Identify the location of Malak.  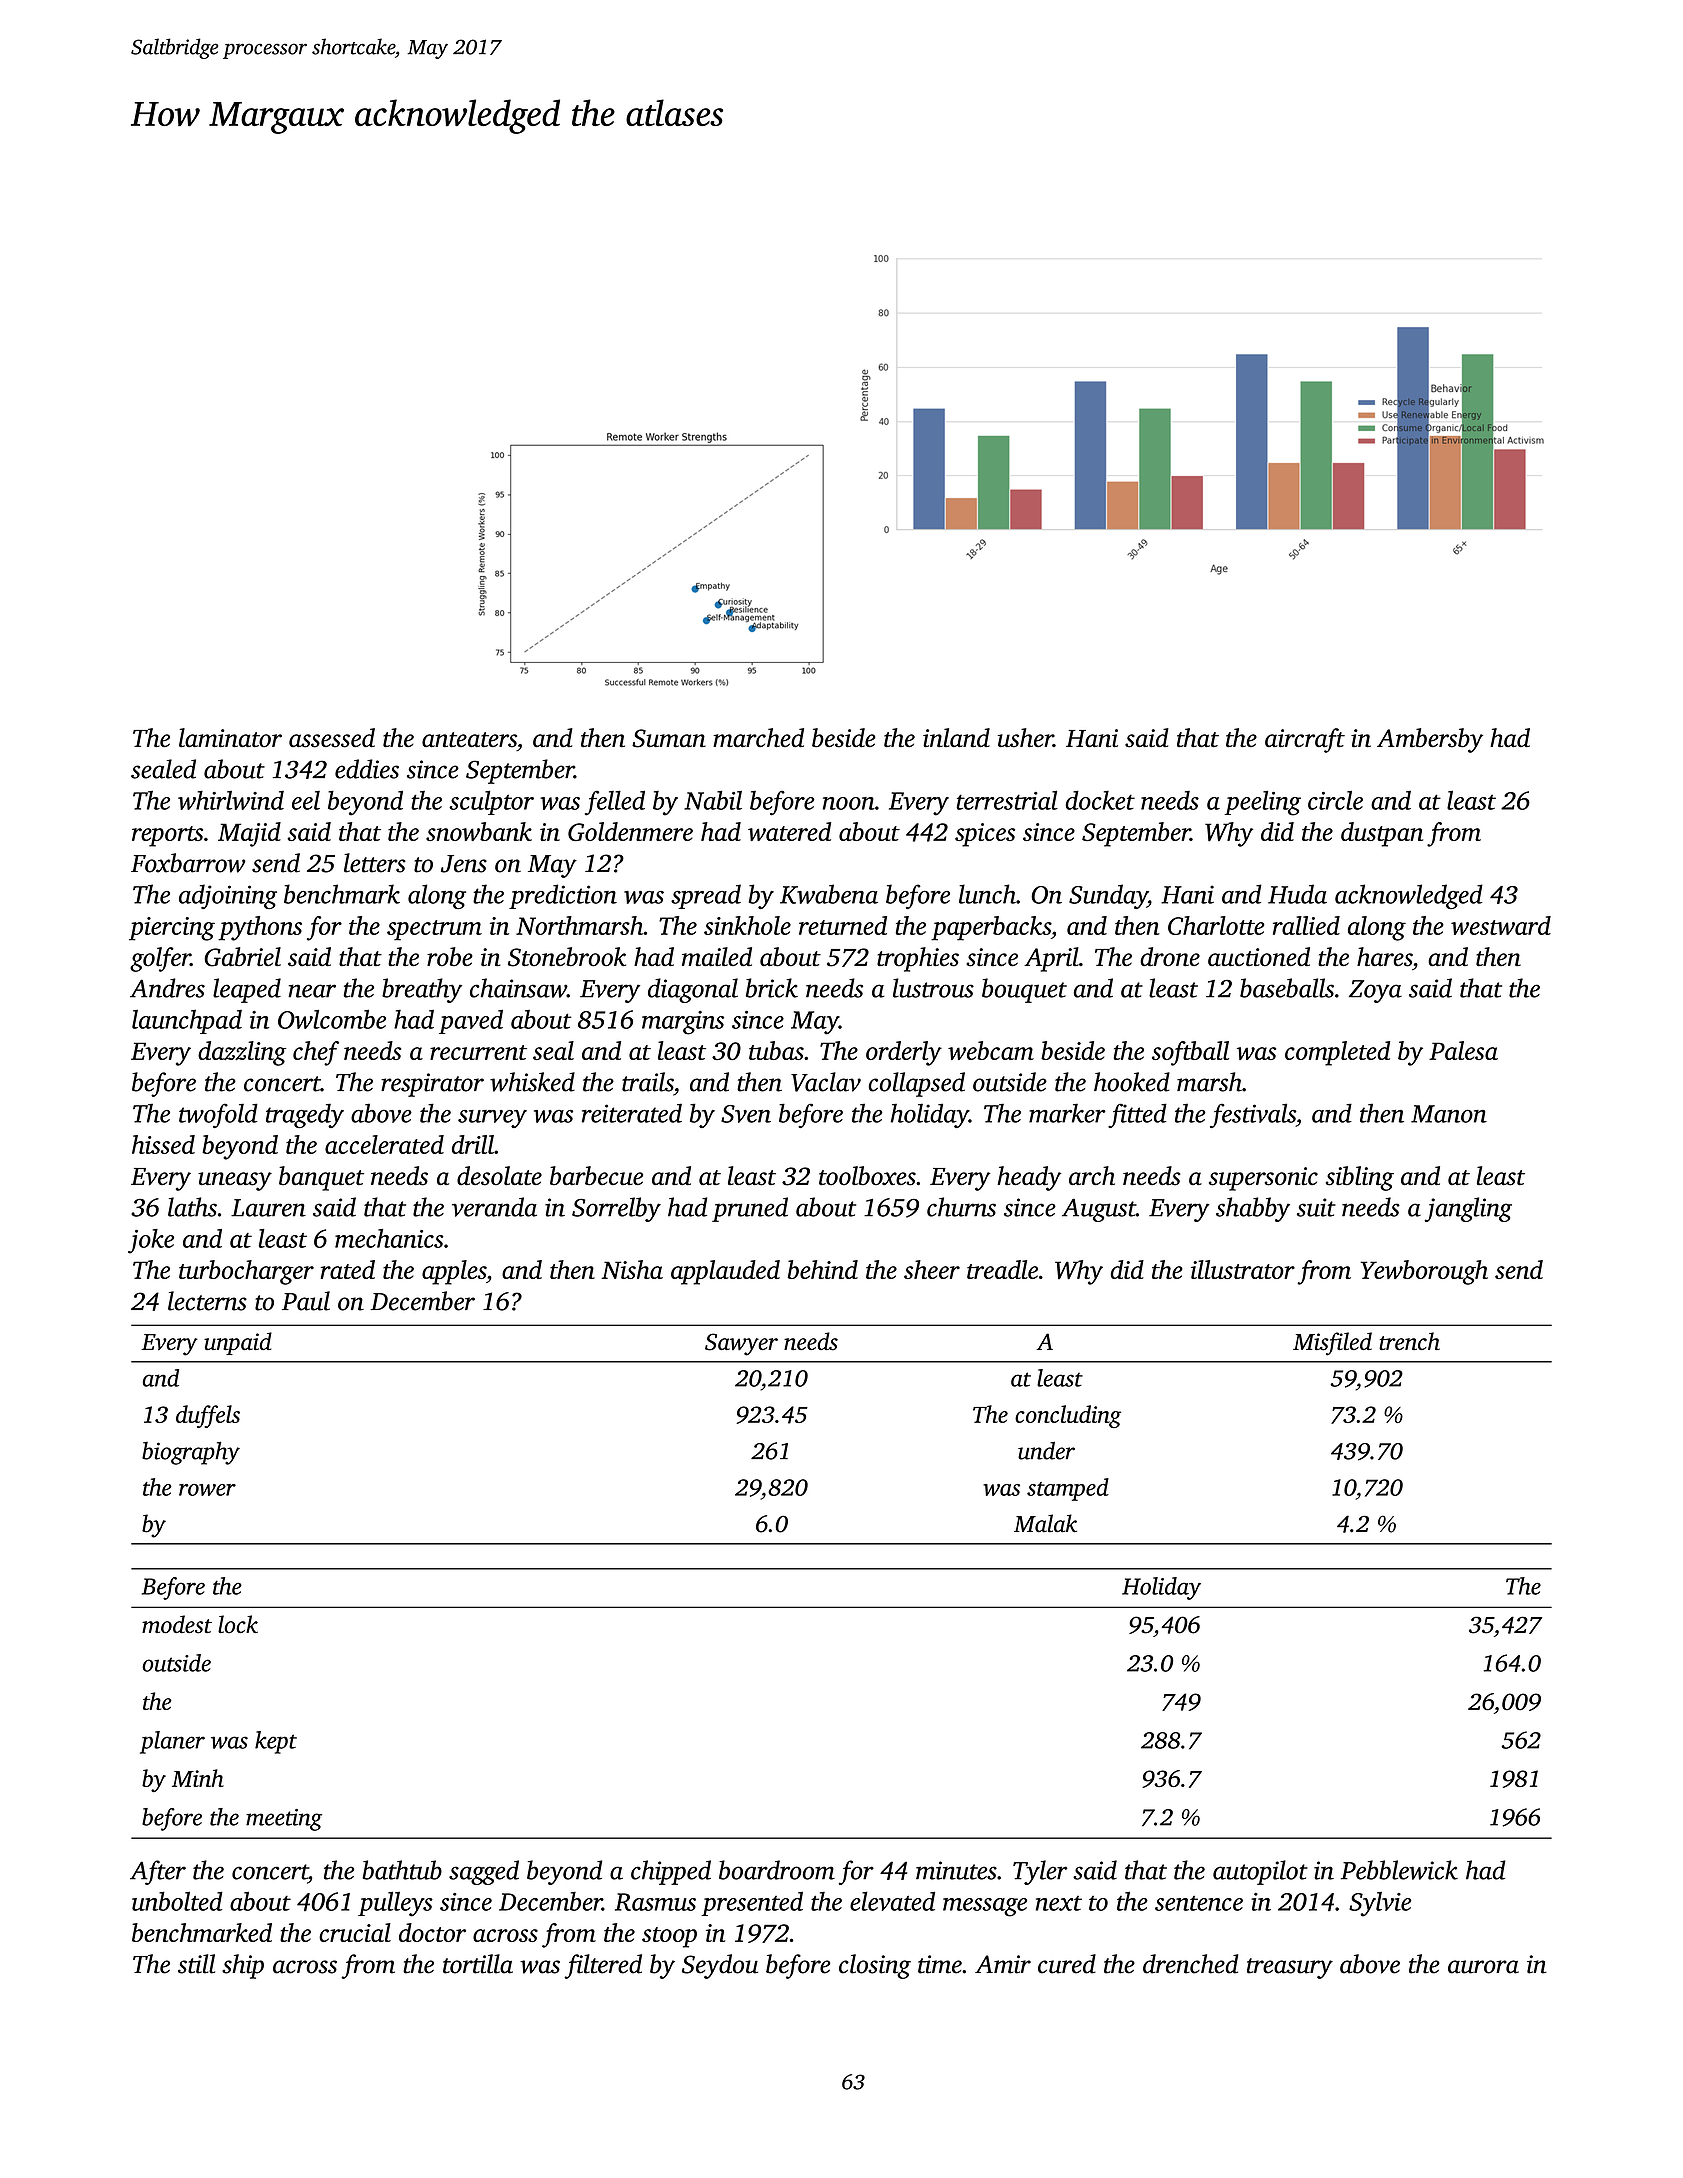
(1045, 1523).
